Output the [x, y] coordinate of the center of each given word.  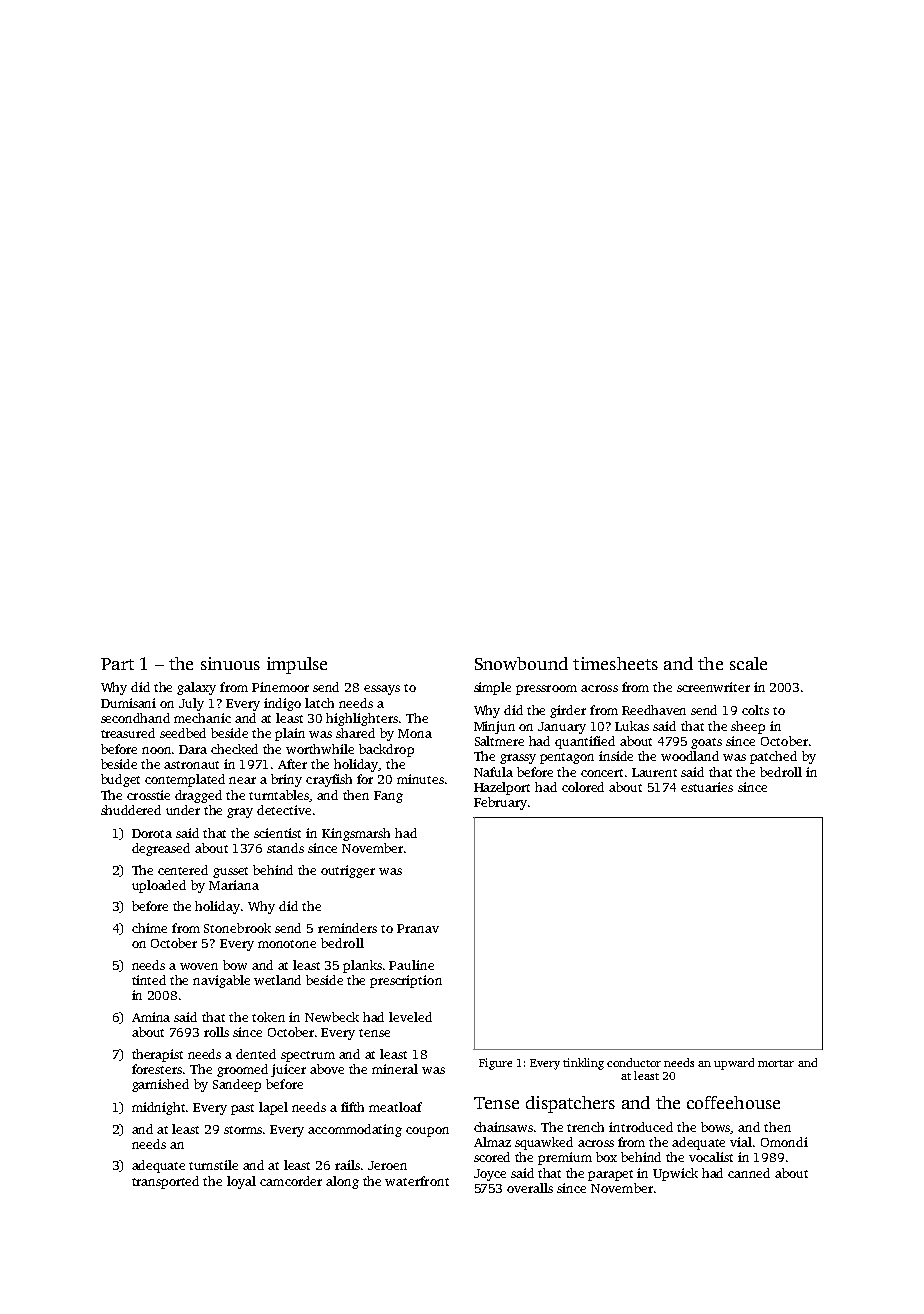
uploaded [159, 886]
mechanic [202, 718]
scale [748, 663]
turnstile [213, 1165]
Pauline [411, 965]
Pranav [418, 928]
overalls [530, 1188]
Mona [415, 733]
